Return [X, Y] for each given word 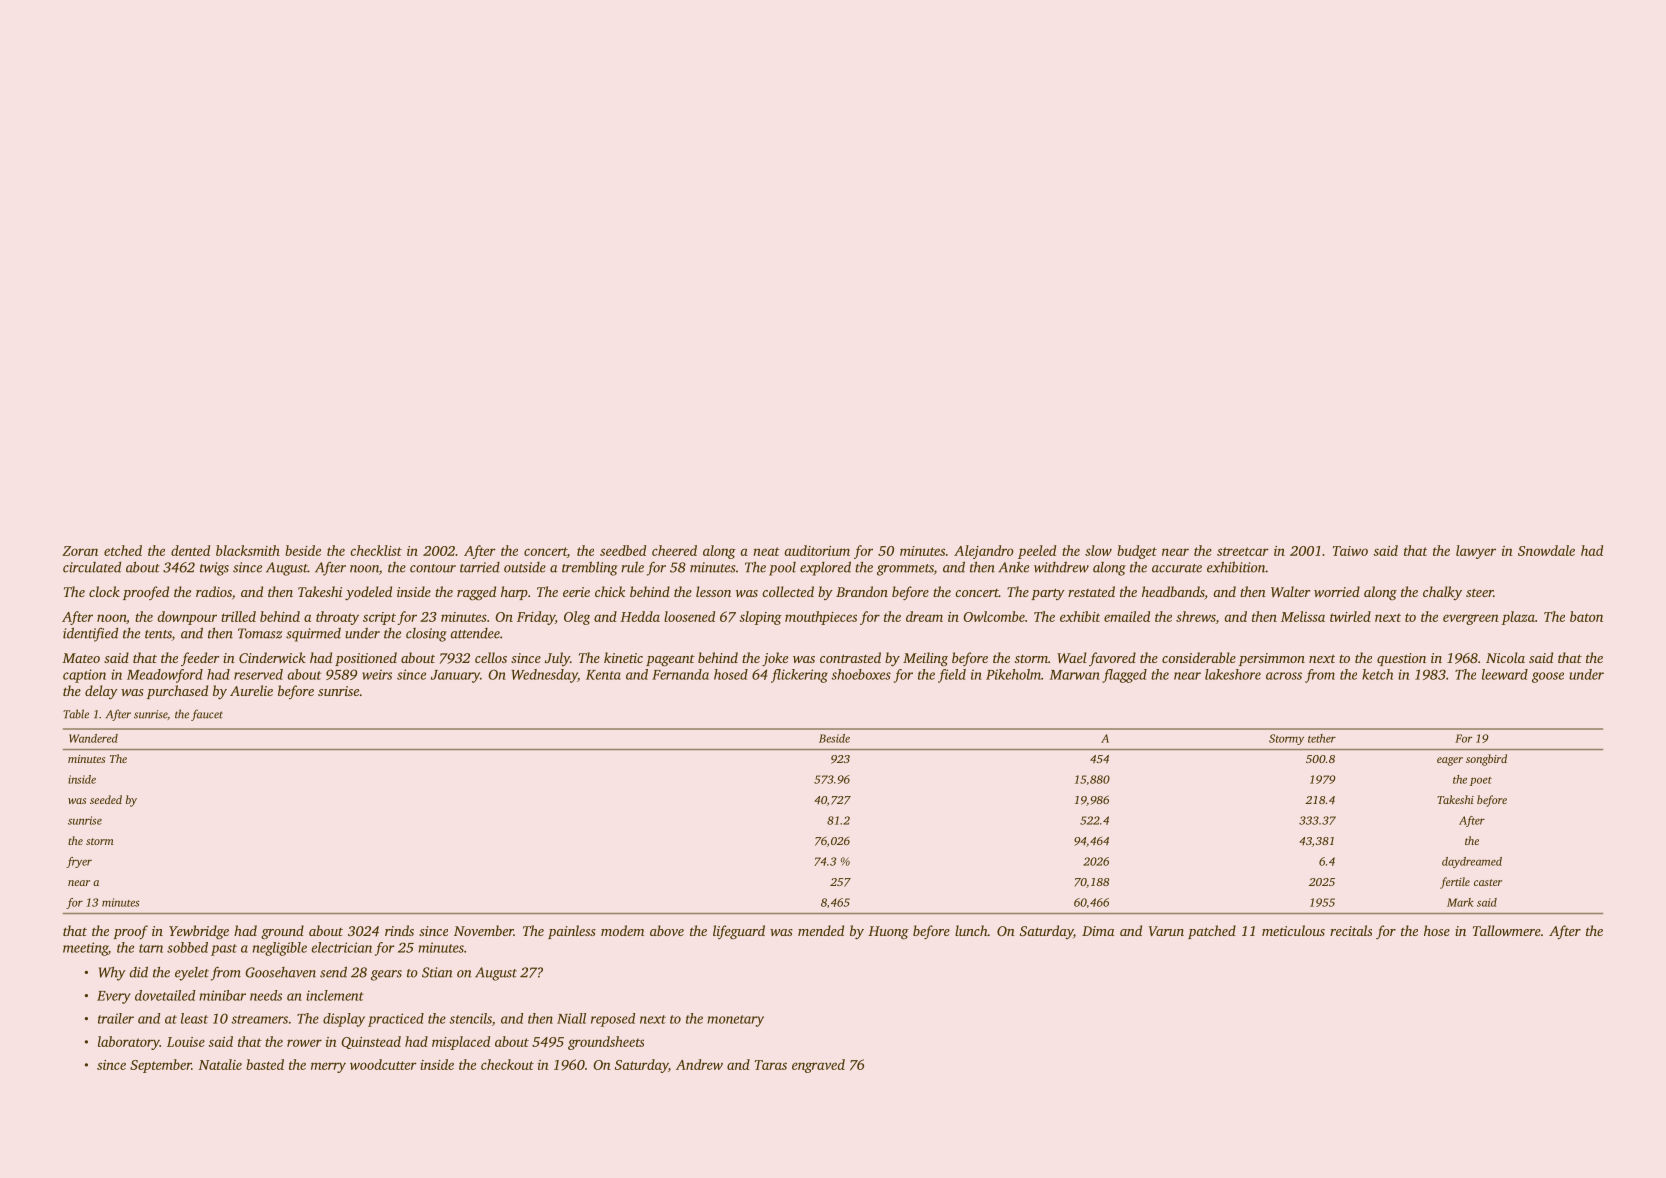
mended [821, 930]
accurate [1177, 568]
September [160, 1066]
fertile [1455, 883]
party [1048, 594]
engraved [818, 1066]
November [484, 930]
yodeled [368, 593]
